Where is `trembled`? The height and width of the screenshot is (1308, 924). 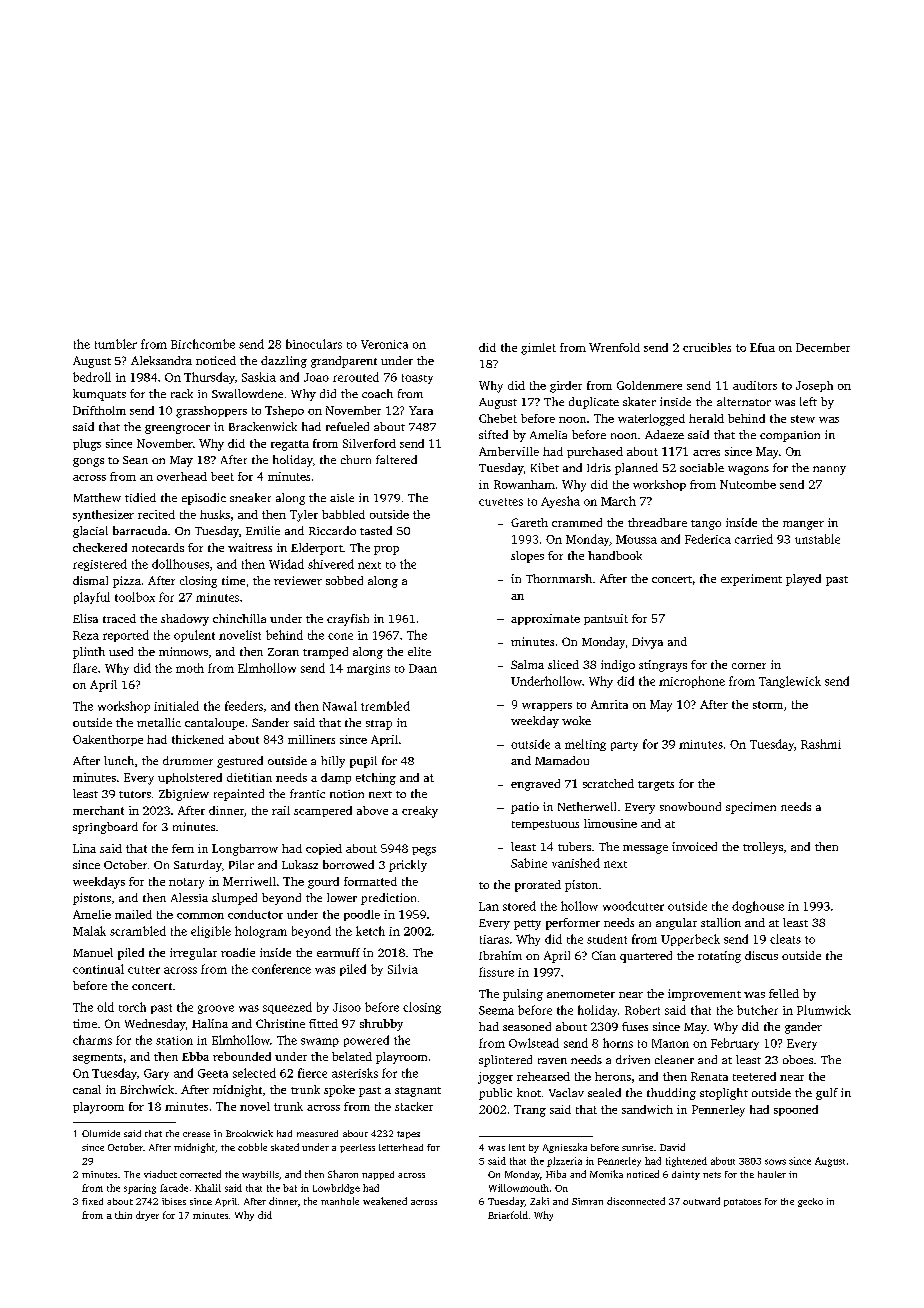
trembled is located at coordinates (385, 706).
